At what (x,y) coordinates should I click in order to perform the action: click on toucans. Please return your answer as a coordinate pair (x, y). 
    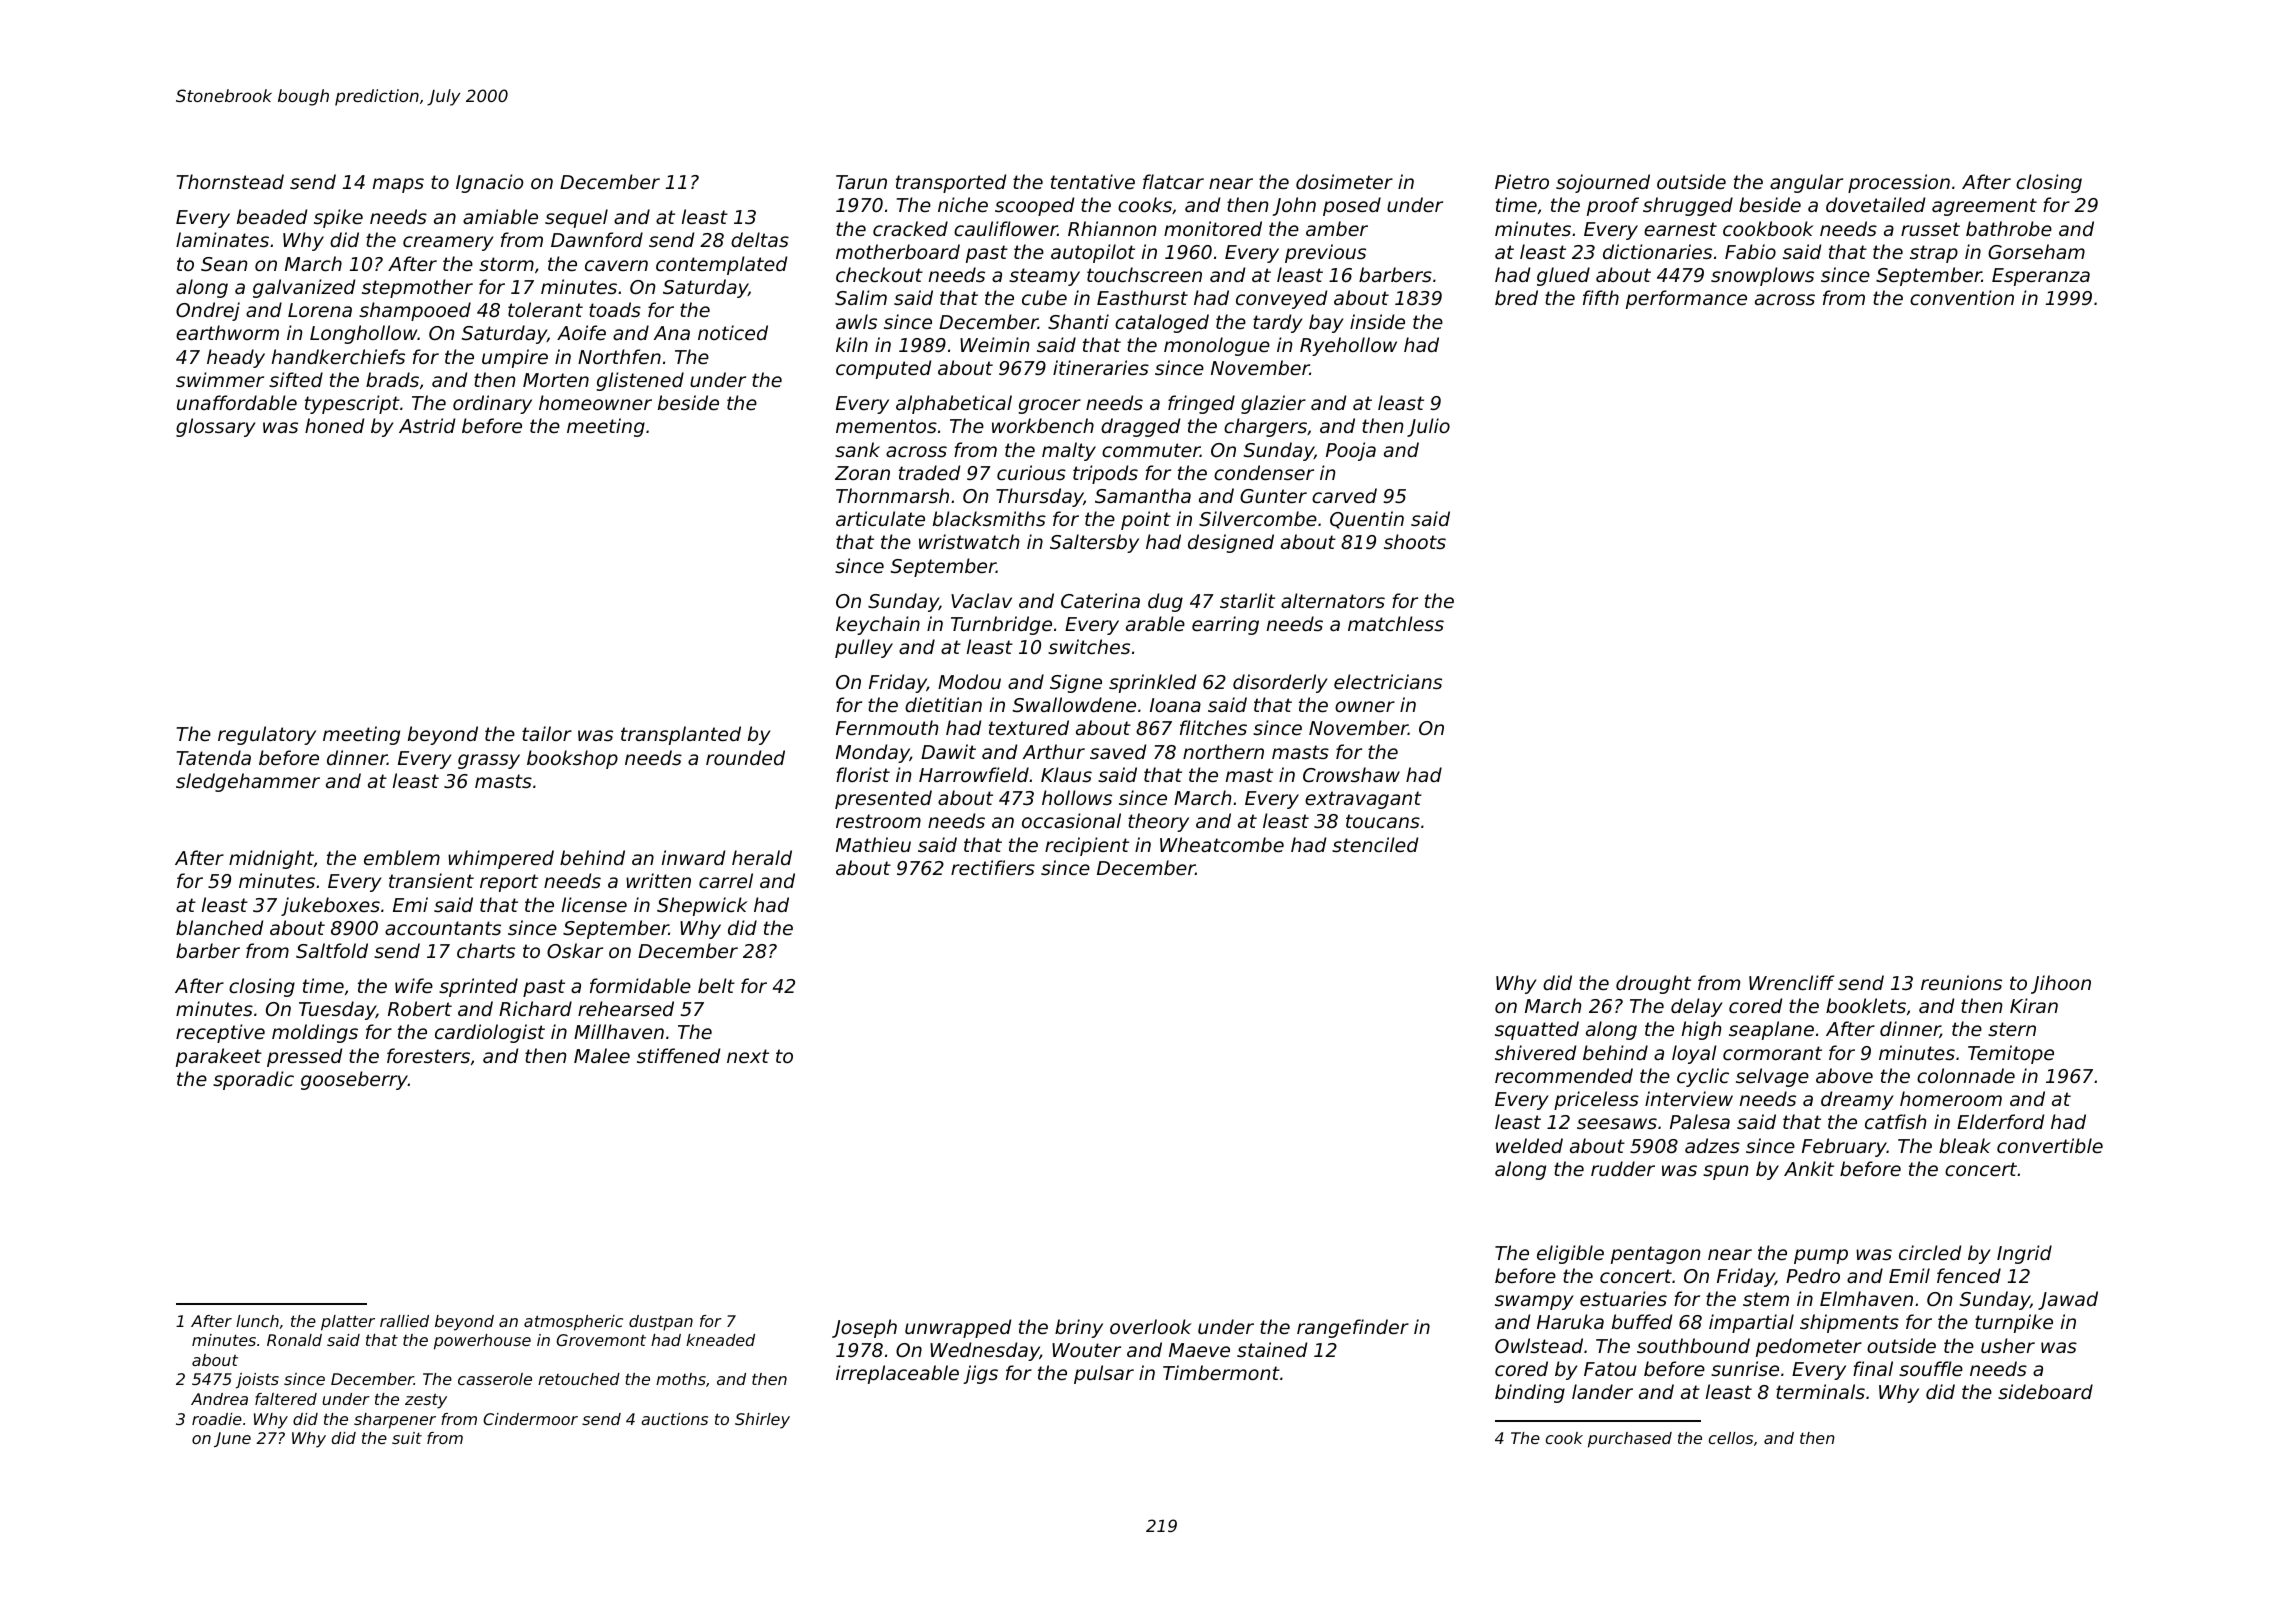
    Looking at the image, I should click on (1383, 821).
